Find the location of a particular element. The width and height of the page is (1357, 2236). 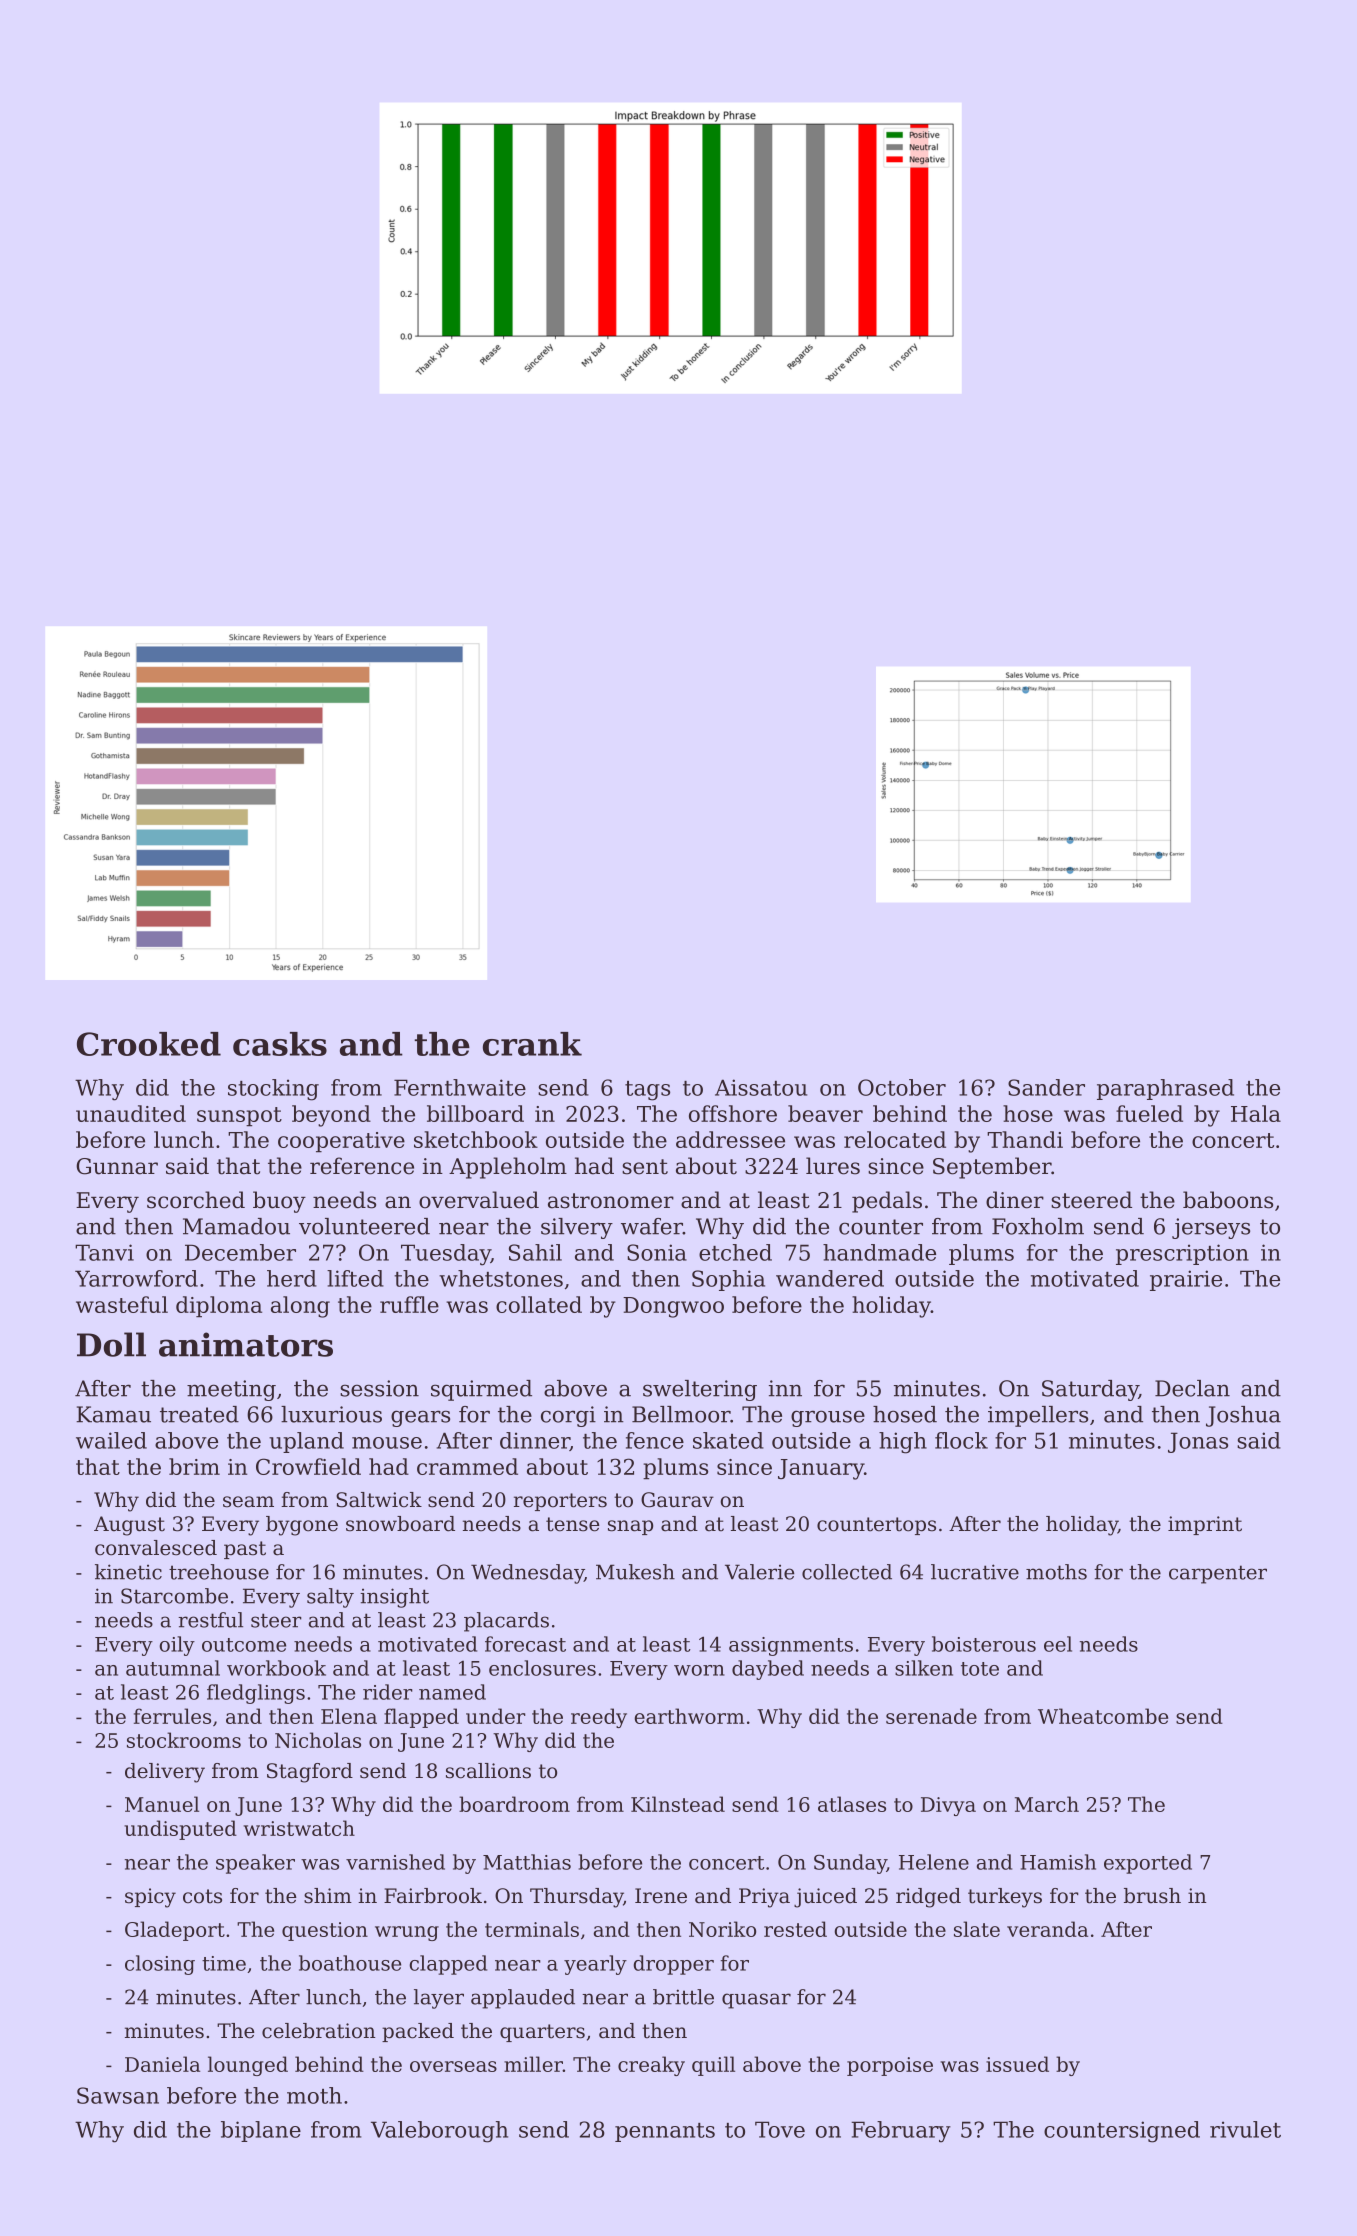

Doll is located at coordinates (111, 1344).
